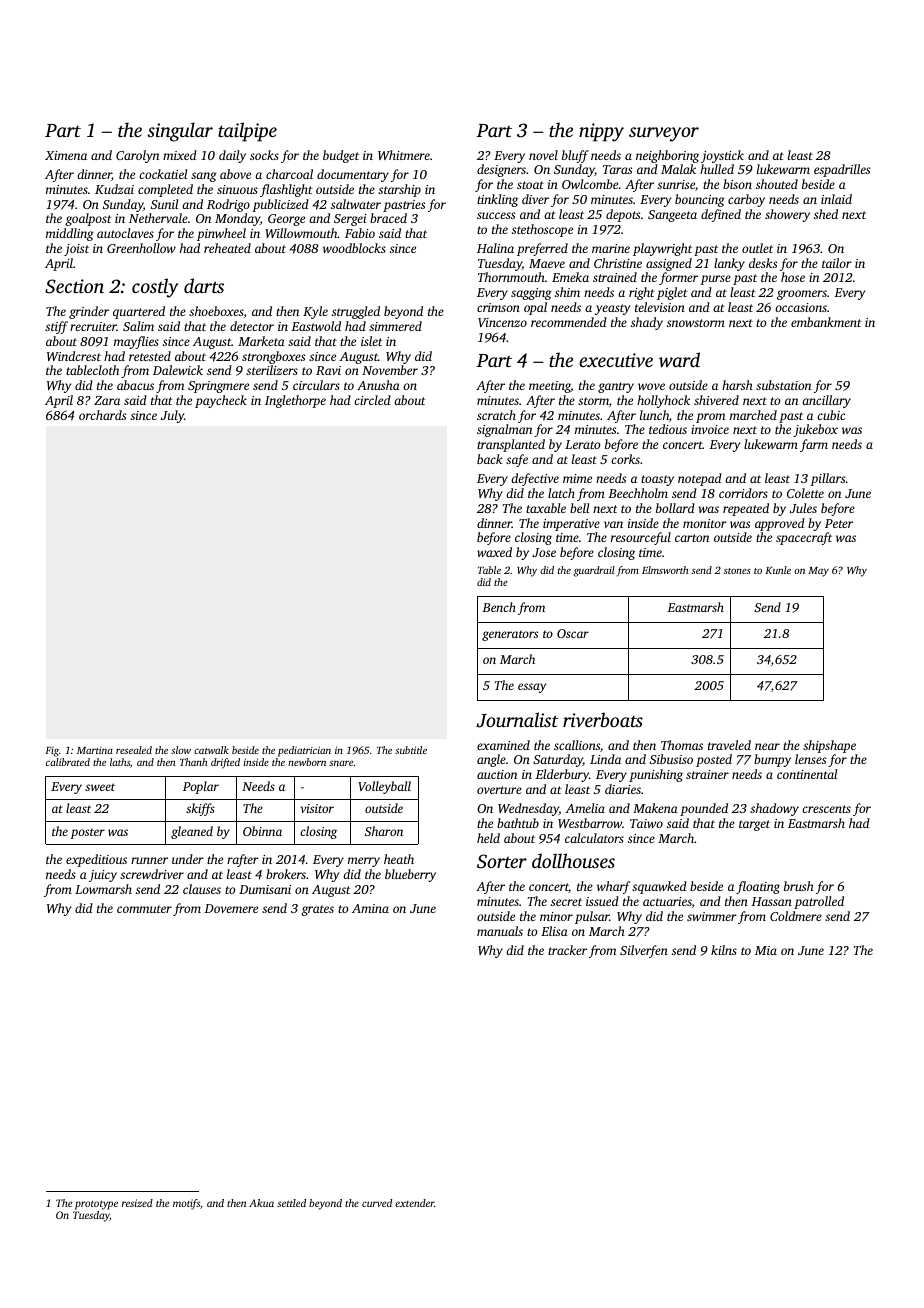 The height and width of the image is (1308, 924). Describe the element at coordinates (842, 170) in the image. I see `espadrilles` at that location.
